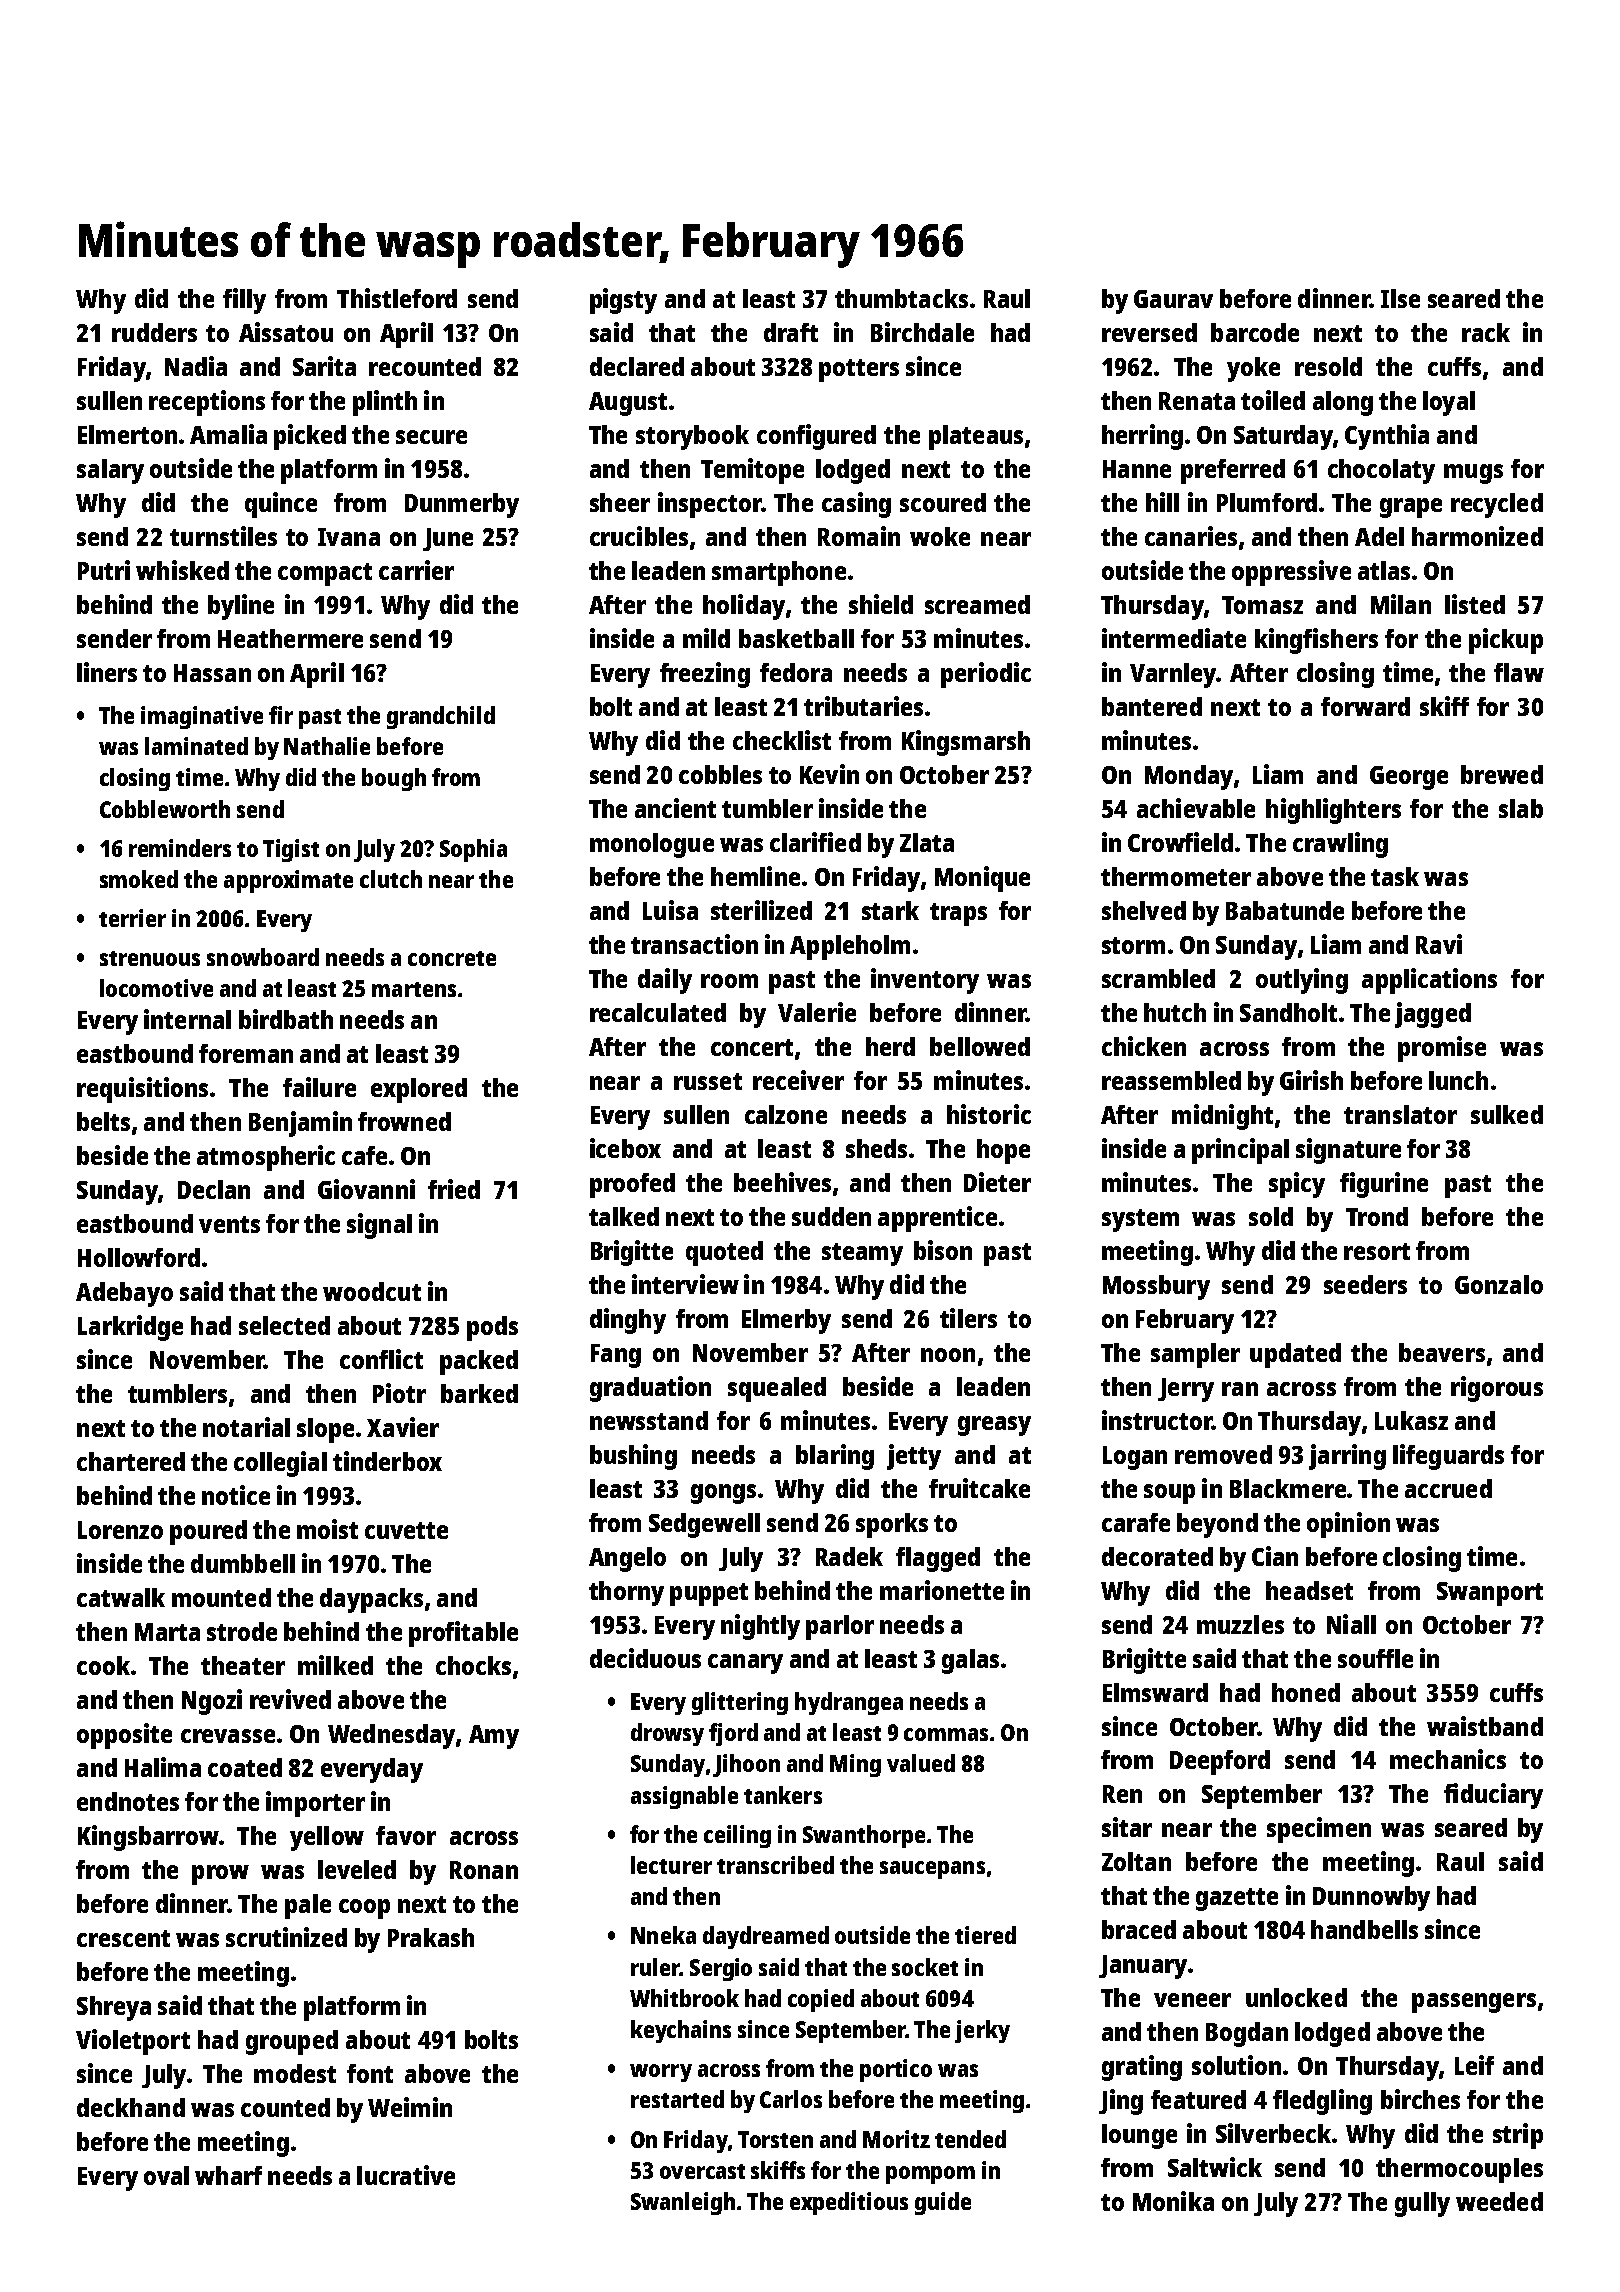 This image has width=1620, height=2292. I want to click on Putri, so click(104, 570).
